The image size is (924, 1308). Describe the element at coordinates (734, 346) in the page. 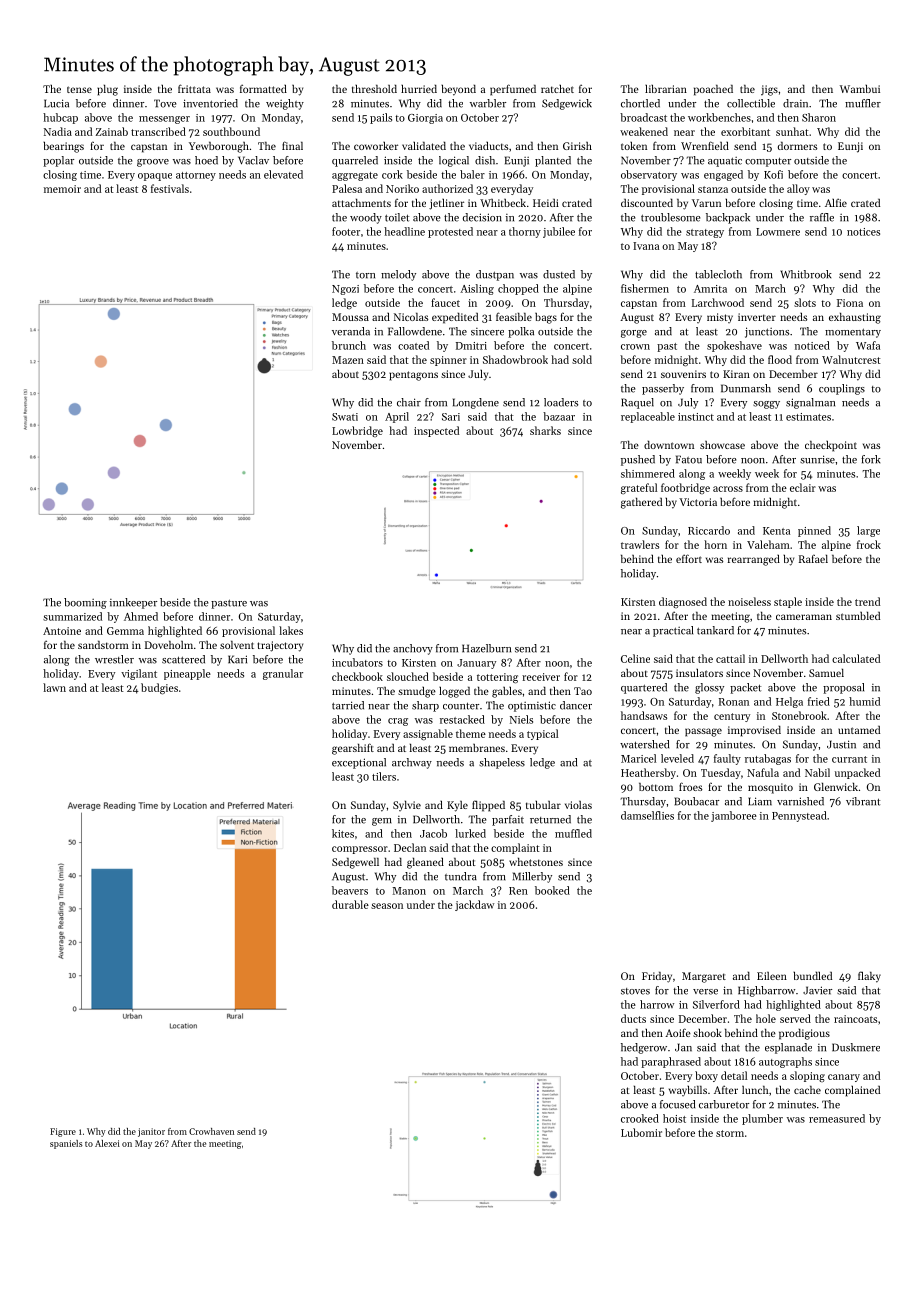

I see `spokeshave` at that location.
